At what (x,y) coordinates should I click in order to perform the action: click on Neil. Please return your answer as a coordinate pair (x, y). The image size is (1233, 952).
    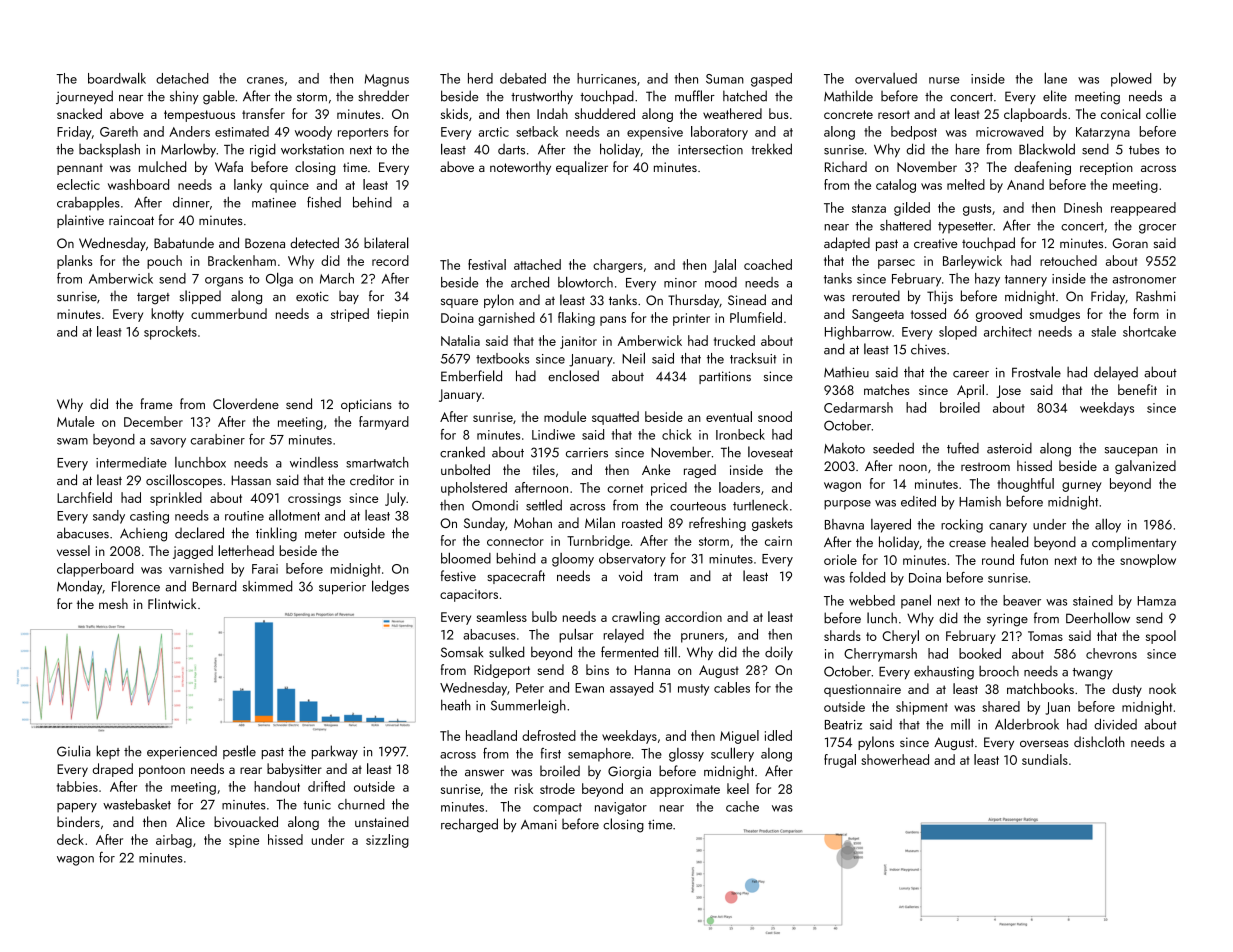
    Looking at the image, I should click on (633, 358).
